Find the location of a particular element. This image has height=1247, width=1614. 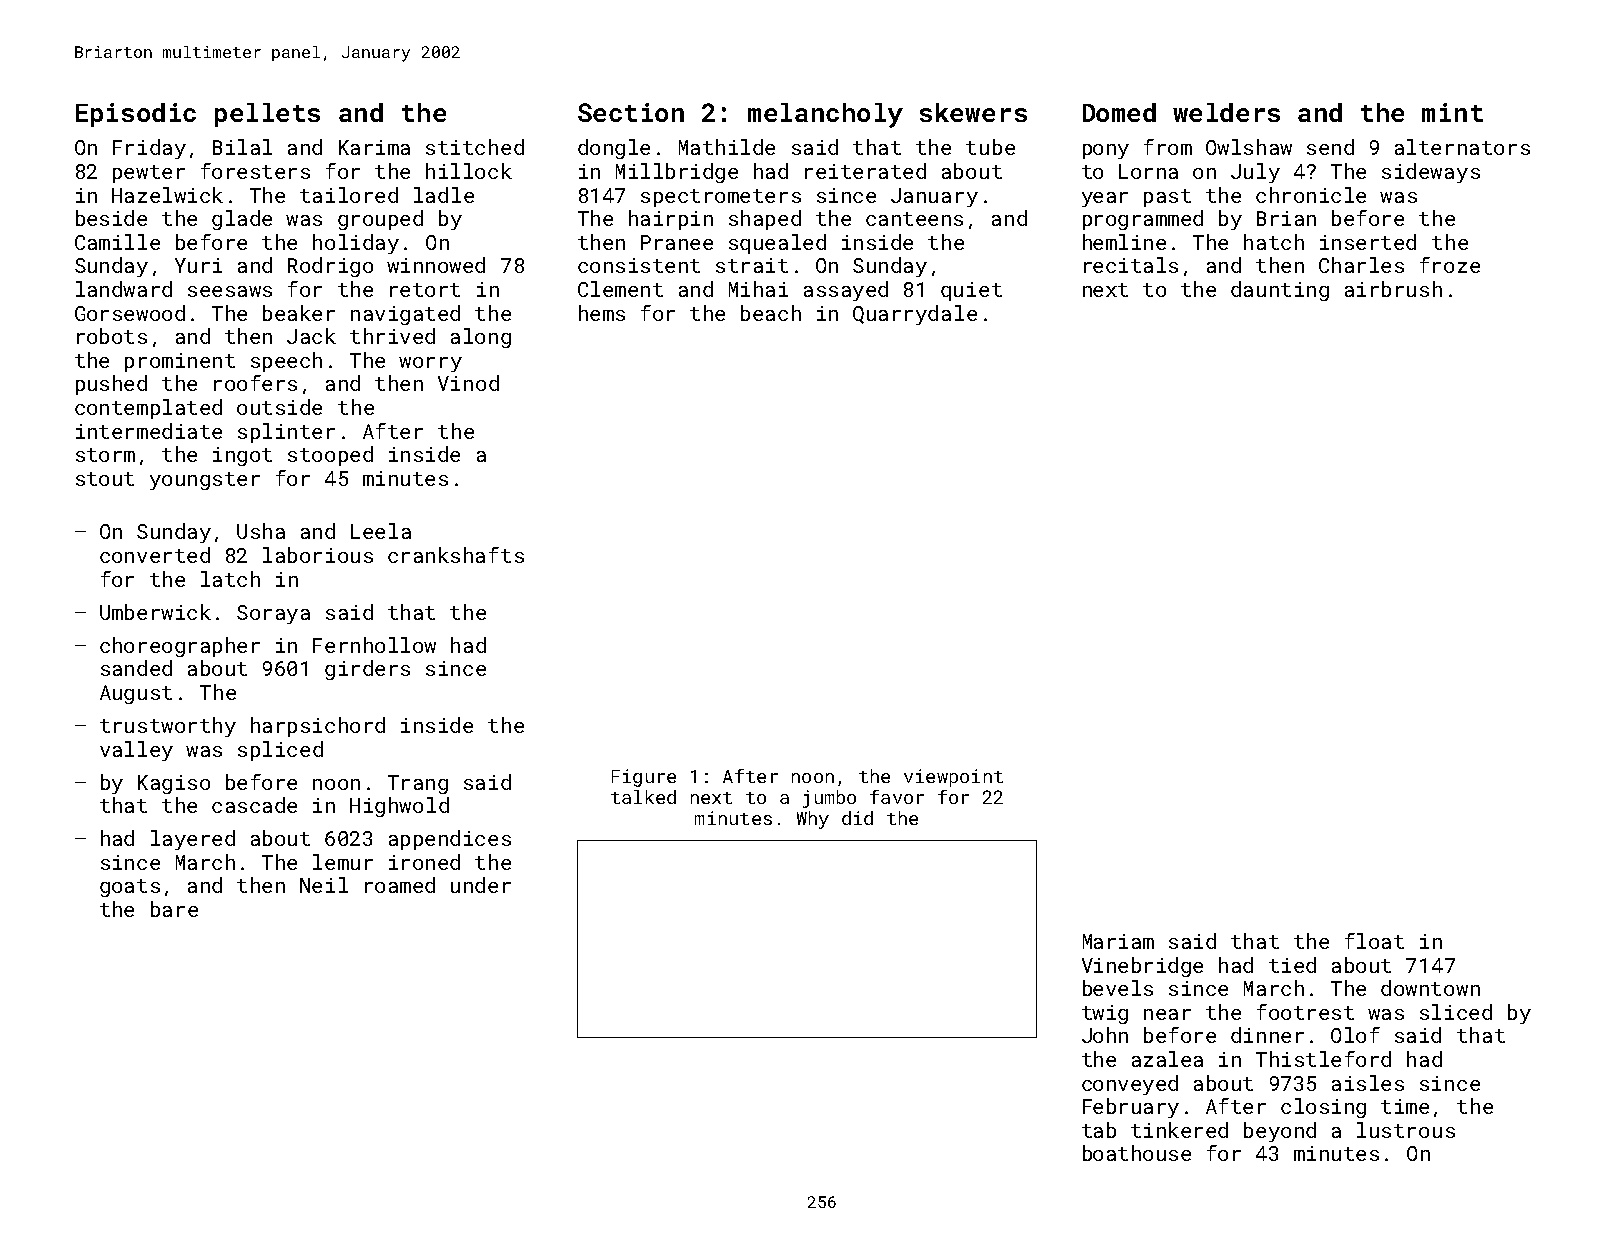

John is located at coordinates (1105, 1035).
